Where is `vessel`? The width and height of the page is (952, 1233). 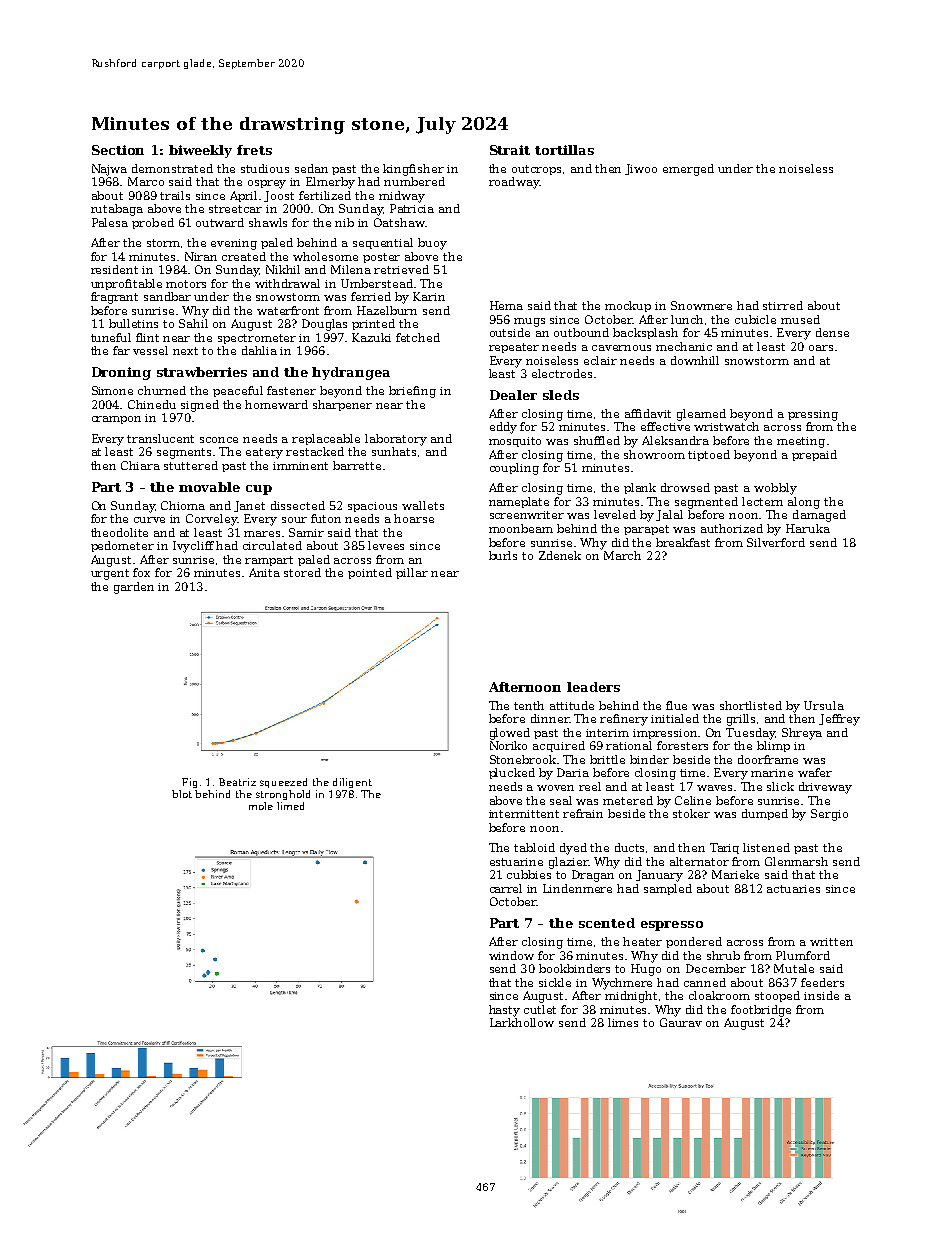 vessel is located at coordinates (150, 350).
